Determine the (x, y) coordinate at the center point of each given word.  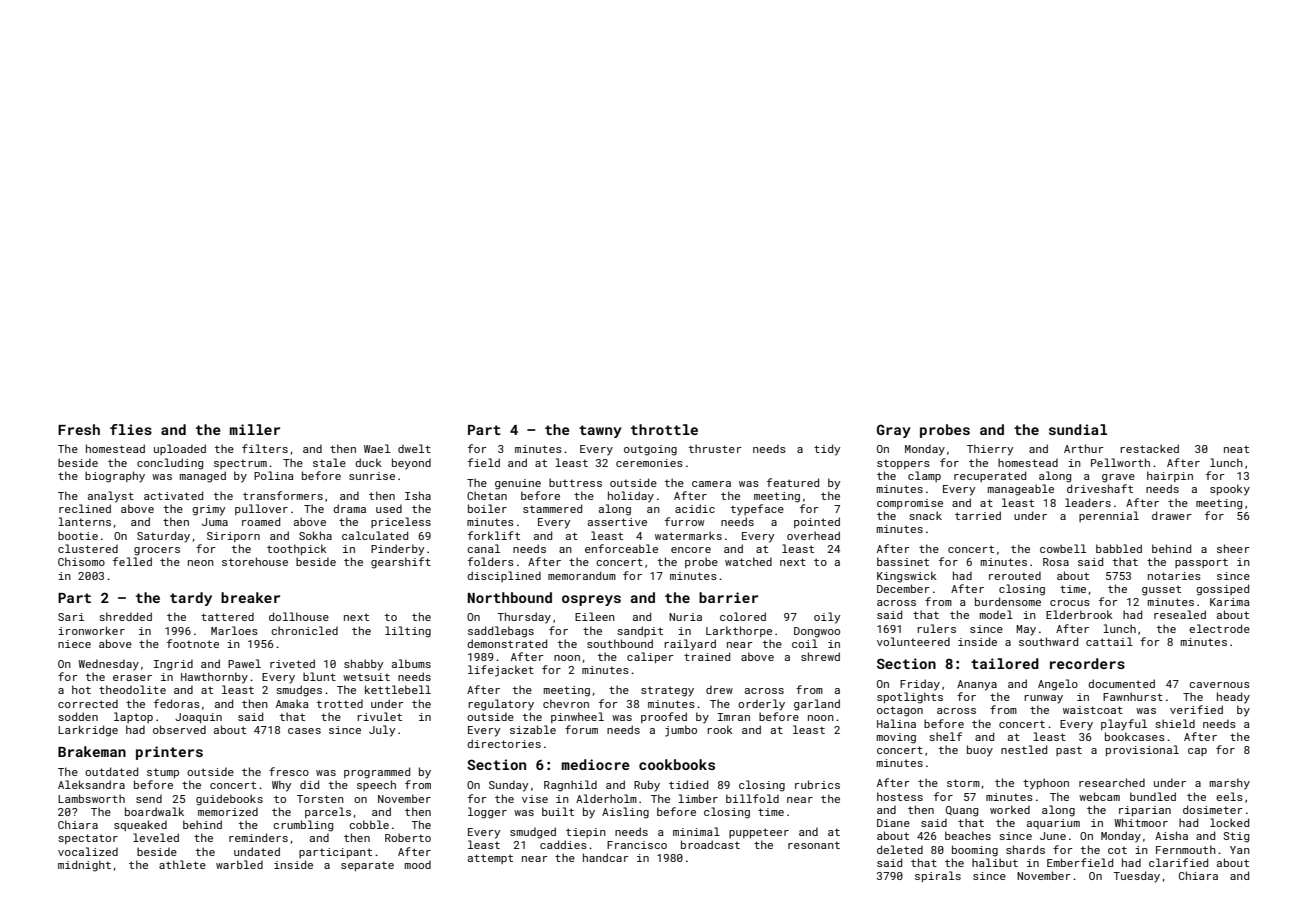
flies (131, 429)
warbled (239, 864)
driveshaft (1100, 488)
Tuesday (1136, 877)
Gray (894, 431)
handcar (606, 857)
